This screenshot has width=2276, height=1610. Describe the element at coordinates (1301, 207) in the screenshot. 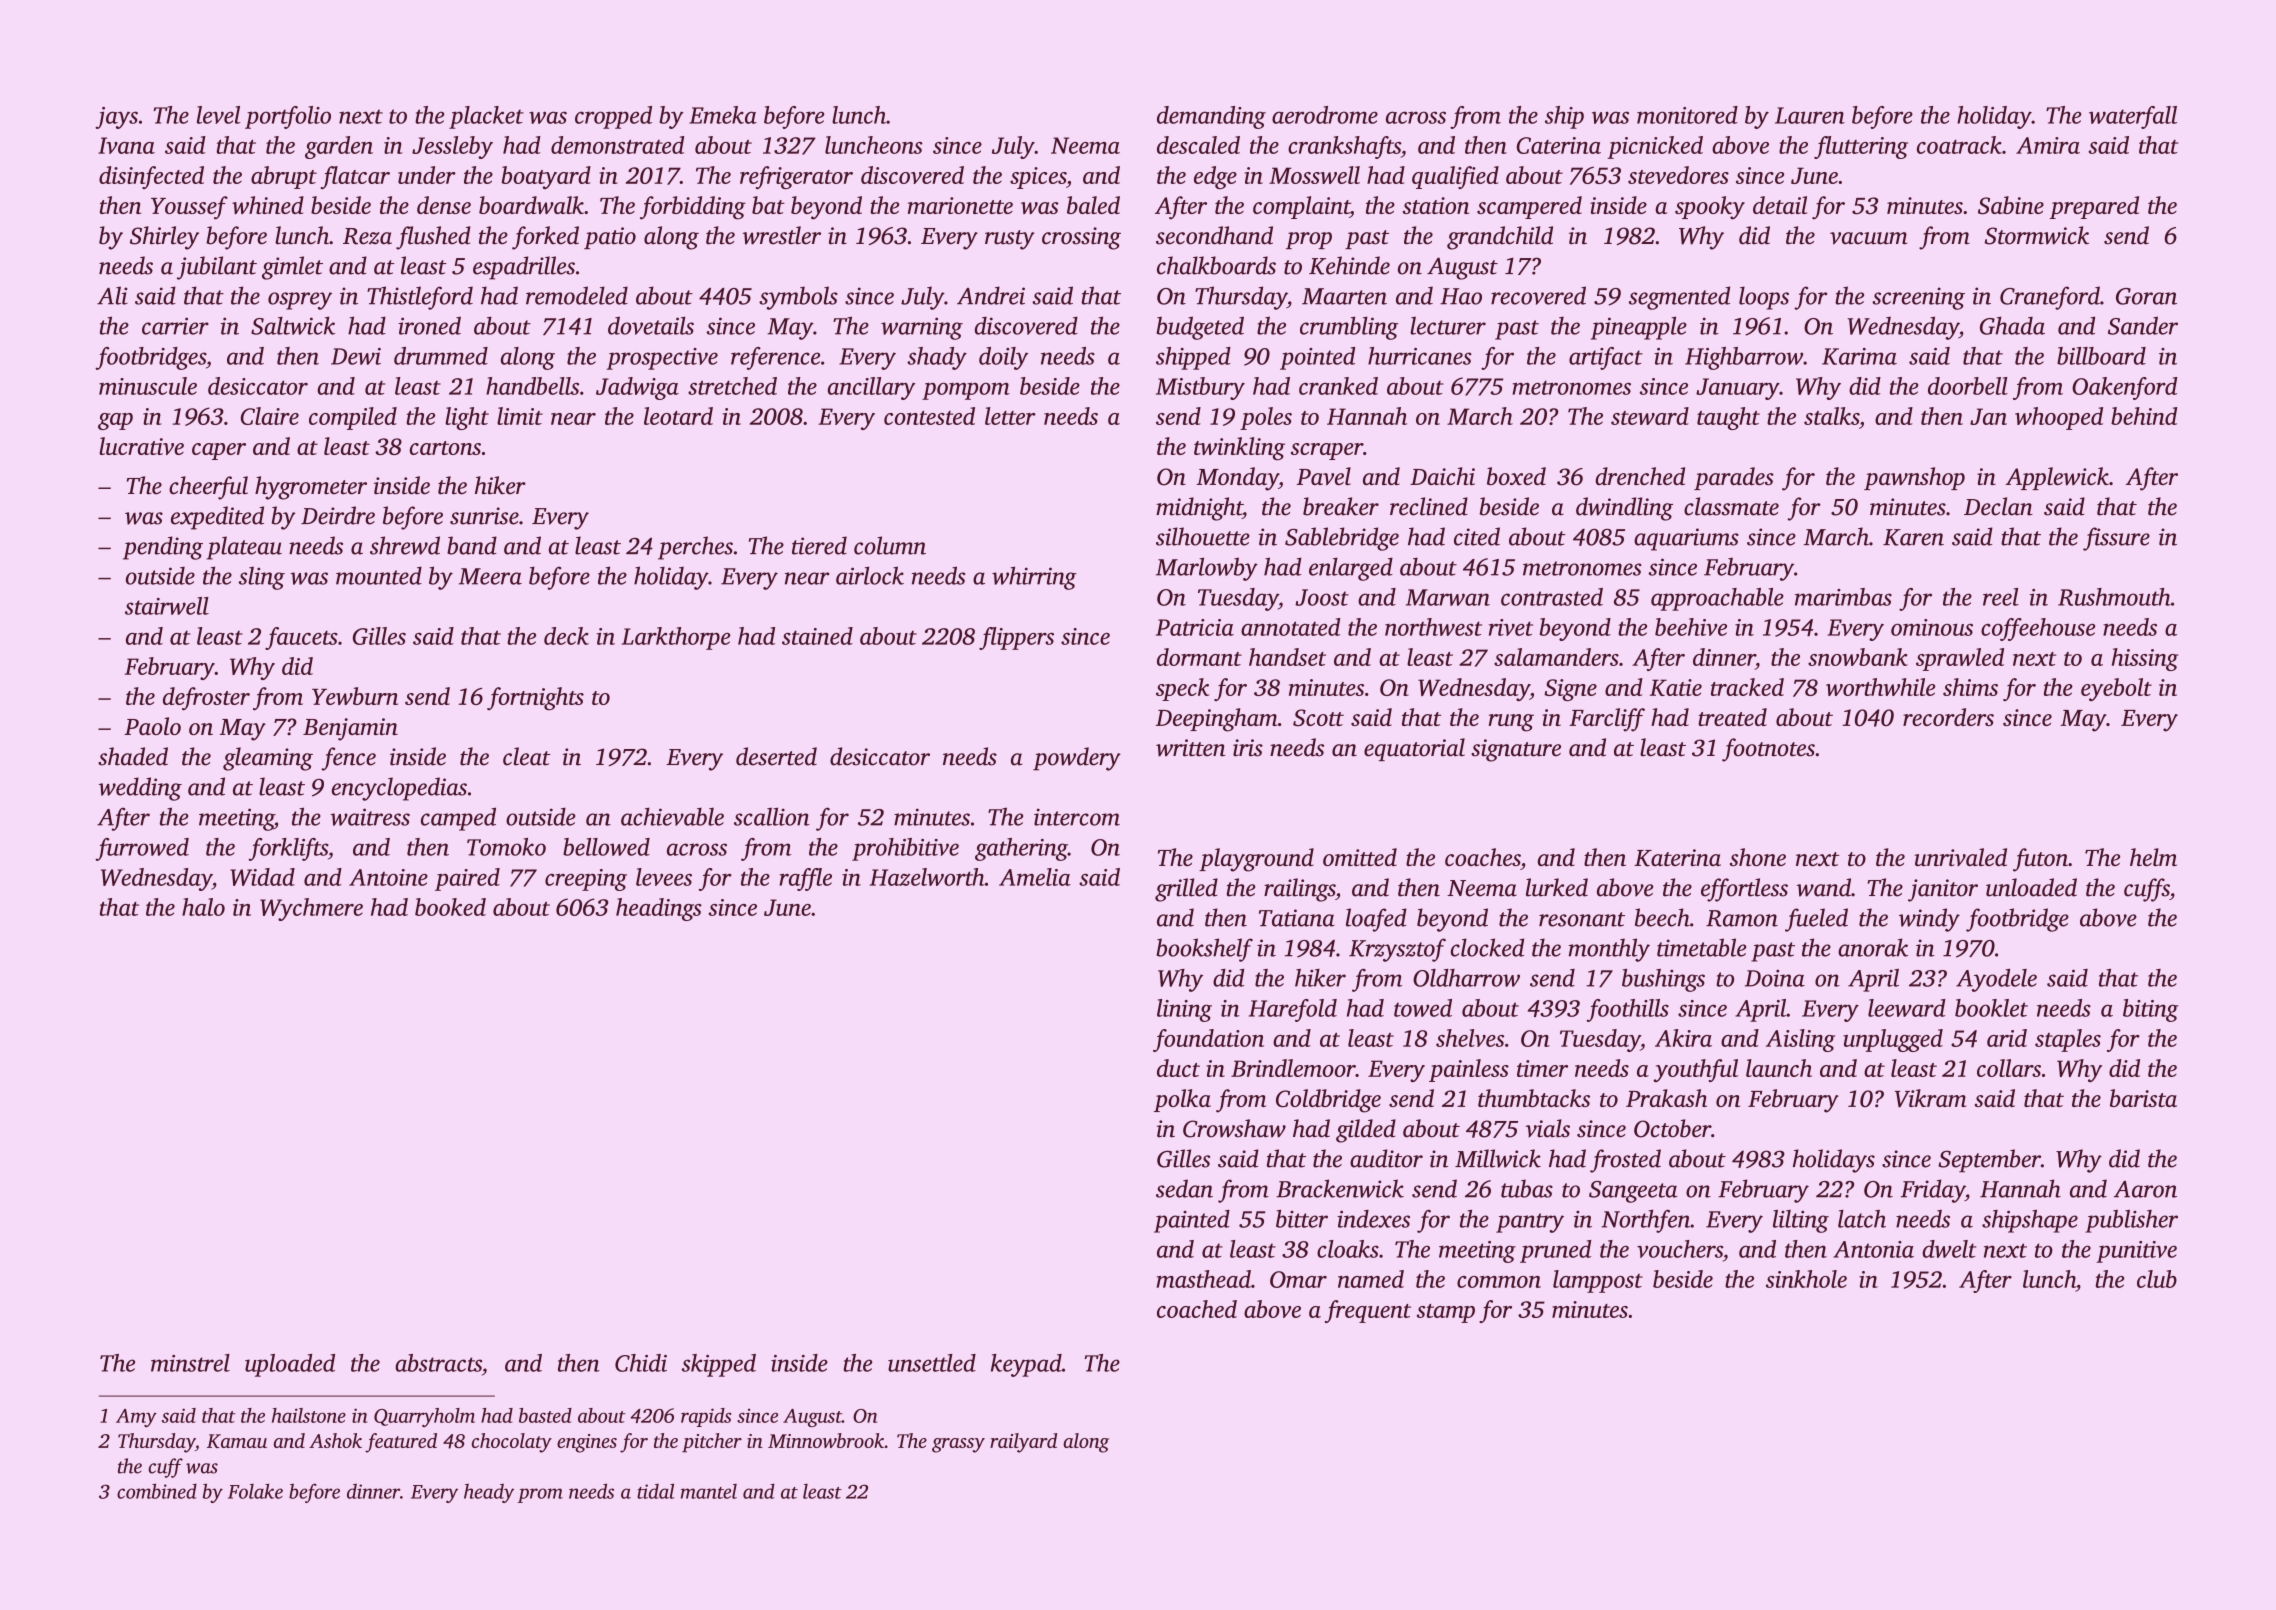

I see `complaint` at that location.
